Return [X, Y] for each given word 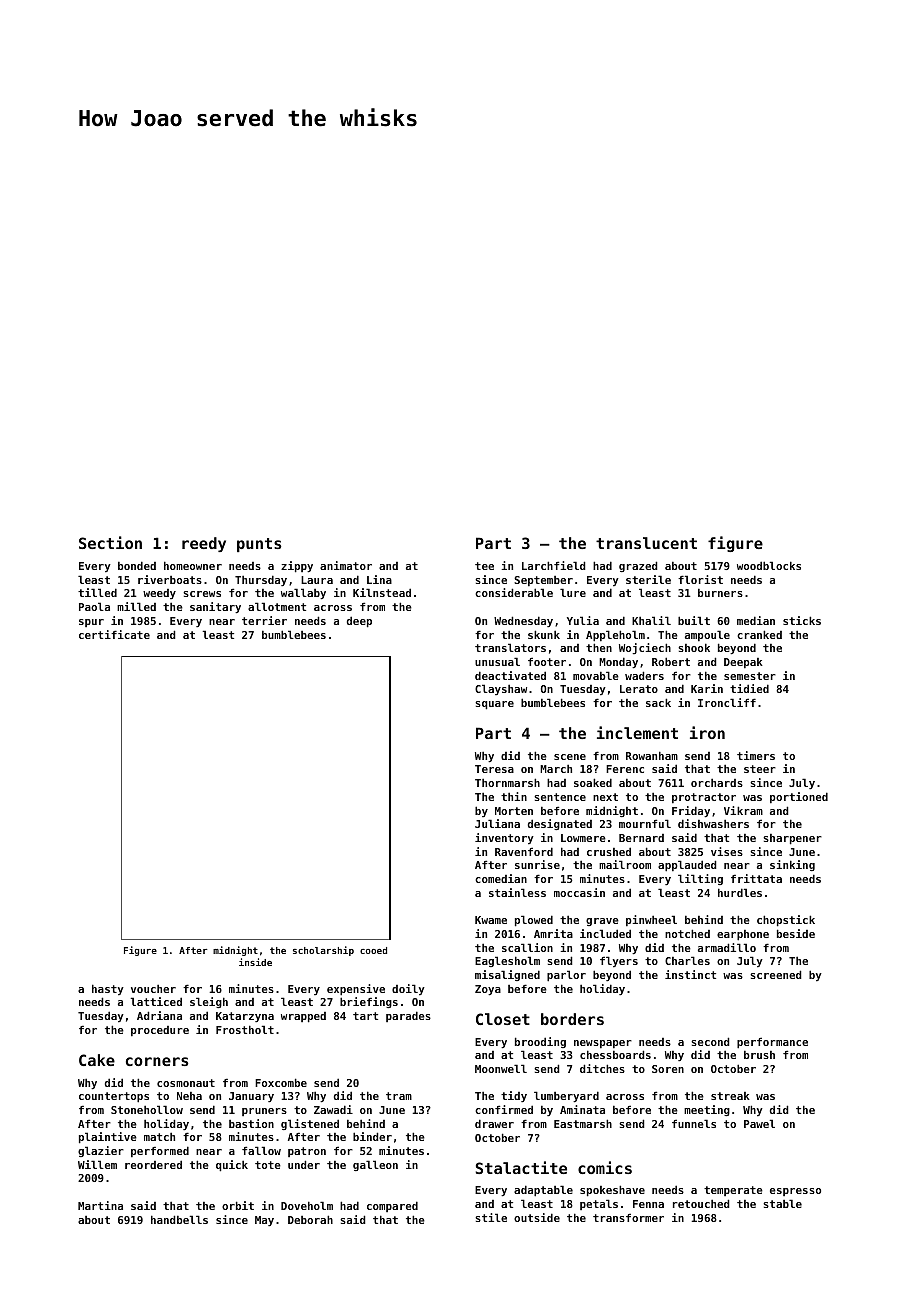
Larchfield [554, 565]
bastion [251, 1123]
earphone [743, 935]
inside [255, 962]
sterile [648, 579]
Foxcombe [281, 1082]
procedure [160, 1031]
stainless [517, 892]
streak [730, 1096]
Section [110, 542]
